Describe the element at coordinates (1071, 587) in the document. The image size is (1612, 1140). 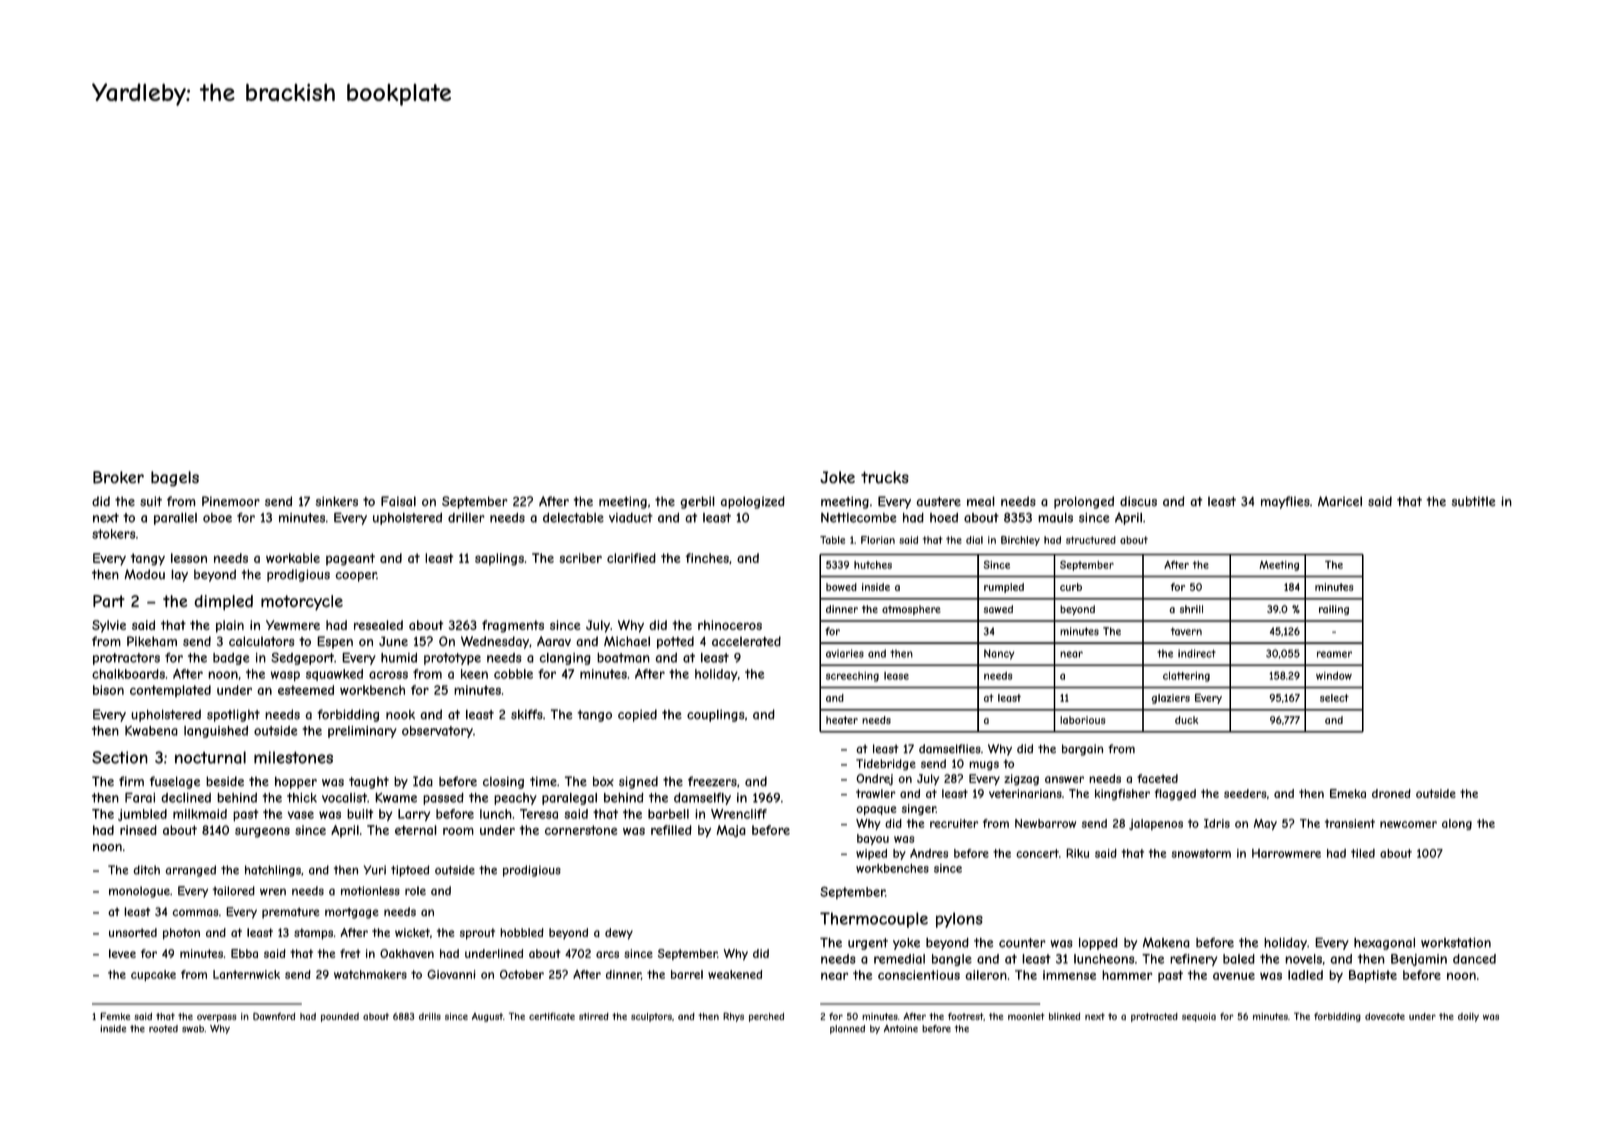
I see `curb` at that location.
